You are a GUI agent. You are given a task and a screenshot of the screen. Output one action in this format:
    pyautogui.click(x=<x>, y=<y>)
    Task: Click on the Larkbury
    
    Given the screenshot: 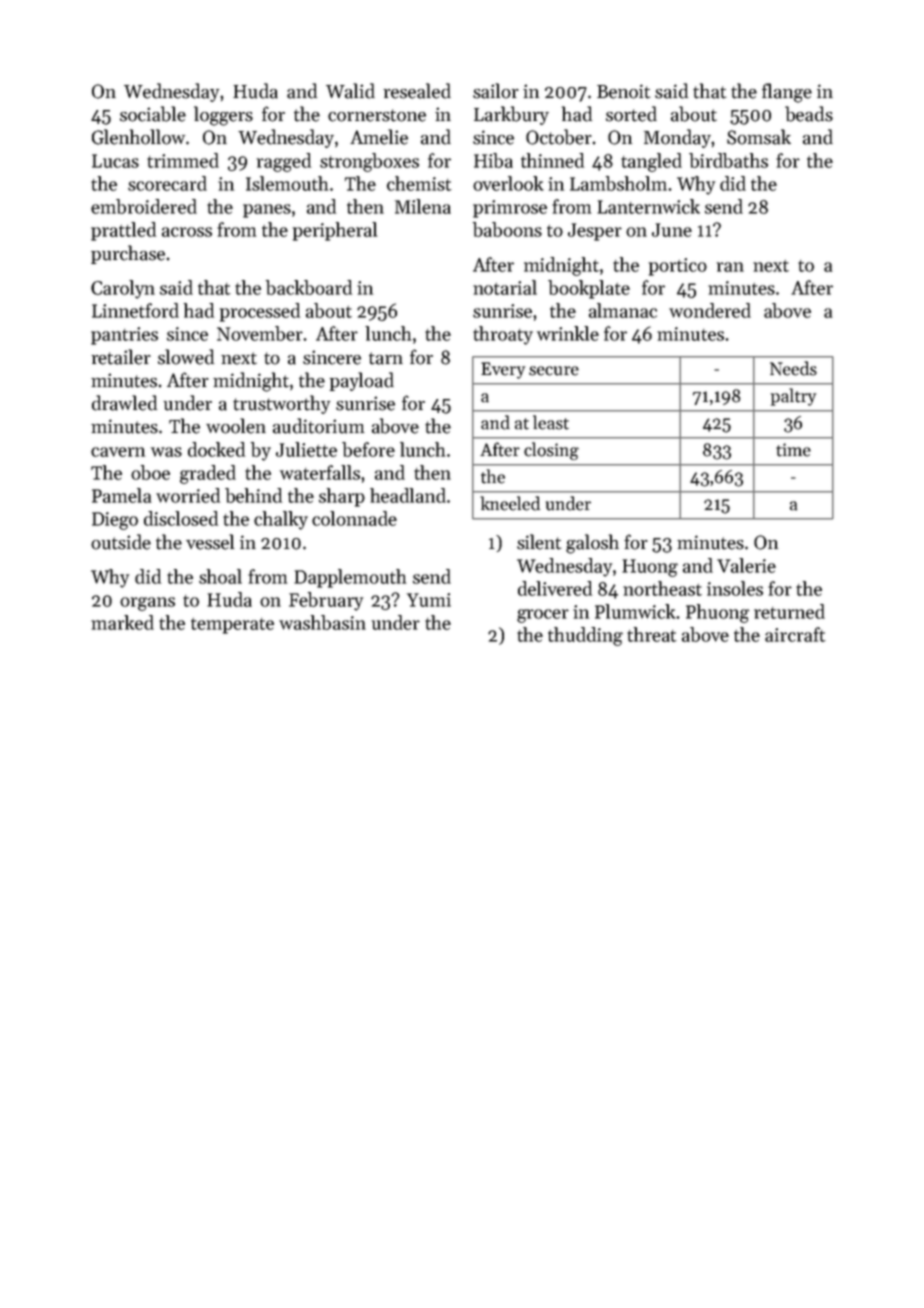 What is the action you would take?
    pyautogui.click(x=511, y=115)
